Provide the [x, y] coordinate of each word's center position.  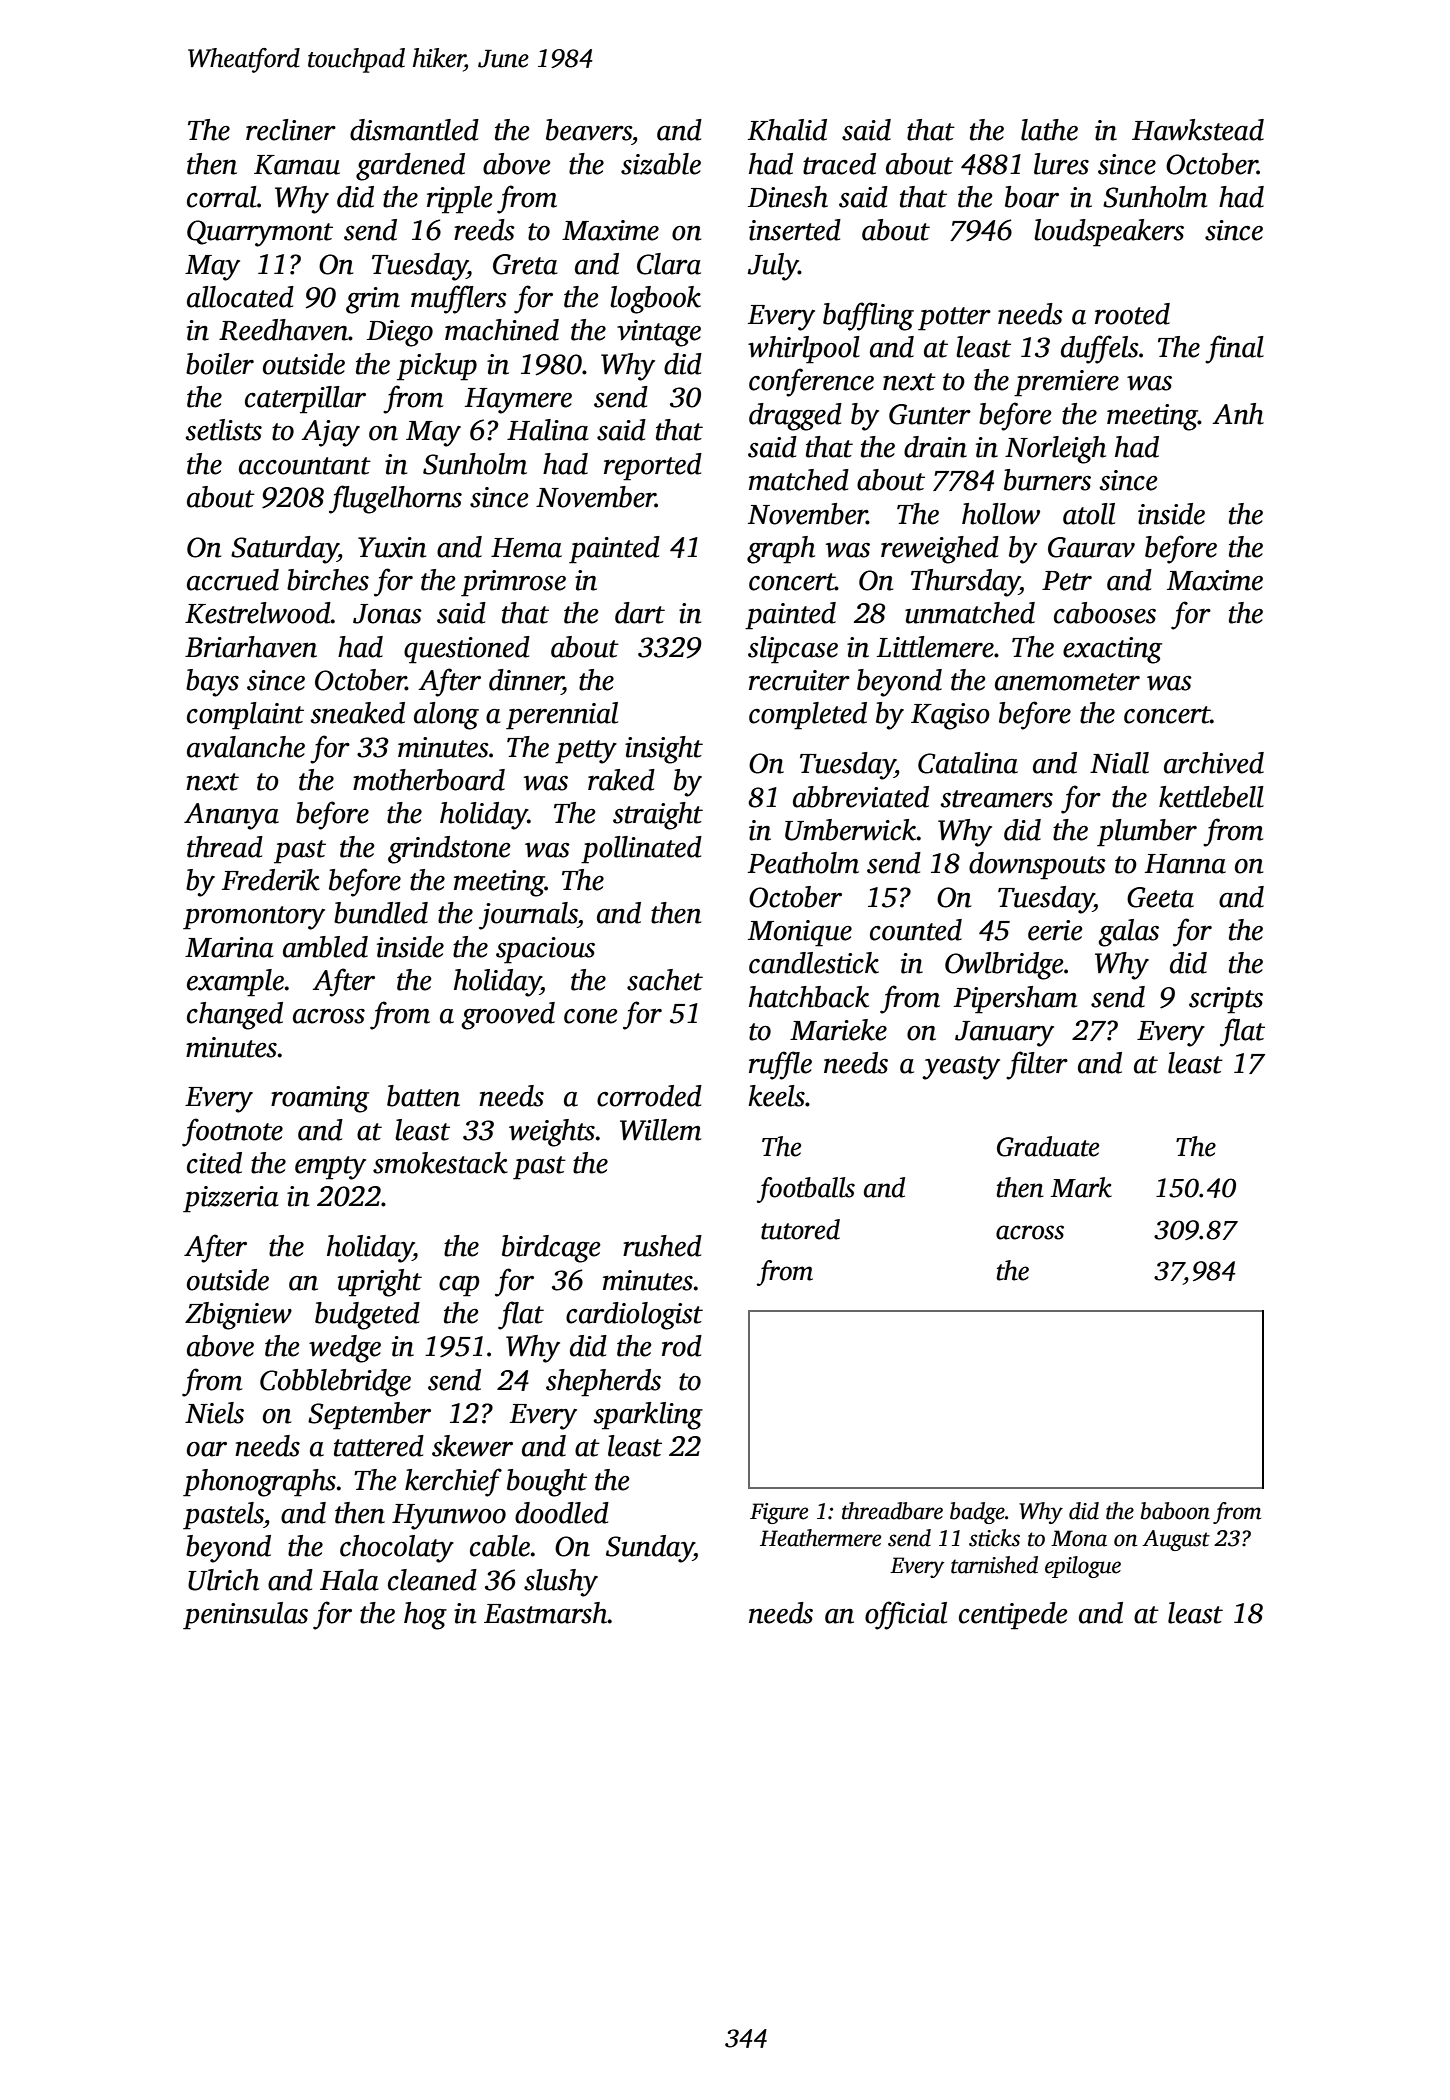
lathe [1049, 130]
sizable [661, 164]
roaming [320, 1099]
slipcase [793, 650]
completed [808, 716]
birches [328, 580]
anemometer [1067, 682]
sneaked [357, 713]
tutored [800, 1229]
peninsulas [245, 1616]
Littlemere [935, 647]
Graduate [1048, 1146]
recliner [291, 130]
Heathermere [820, 1538]
